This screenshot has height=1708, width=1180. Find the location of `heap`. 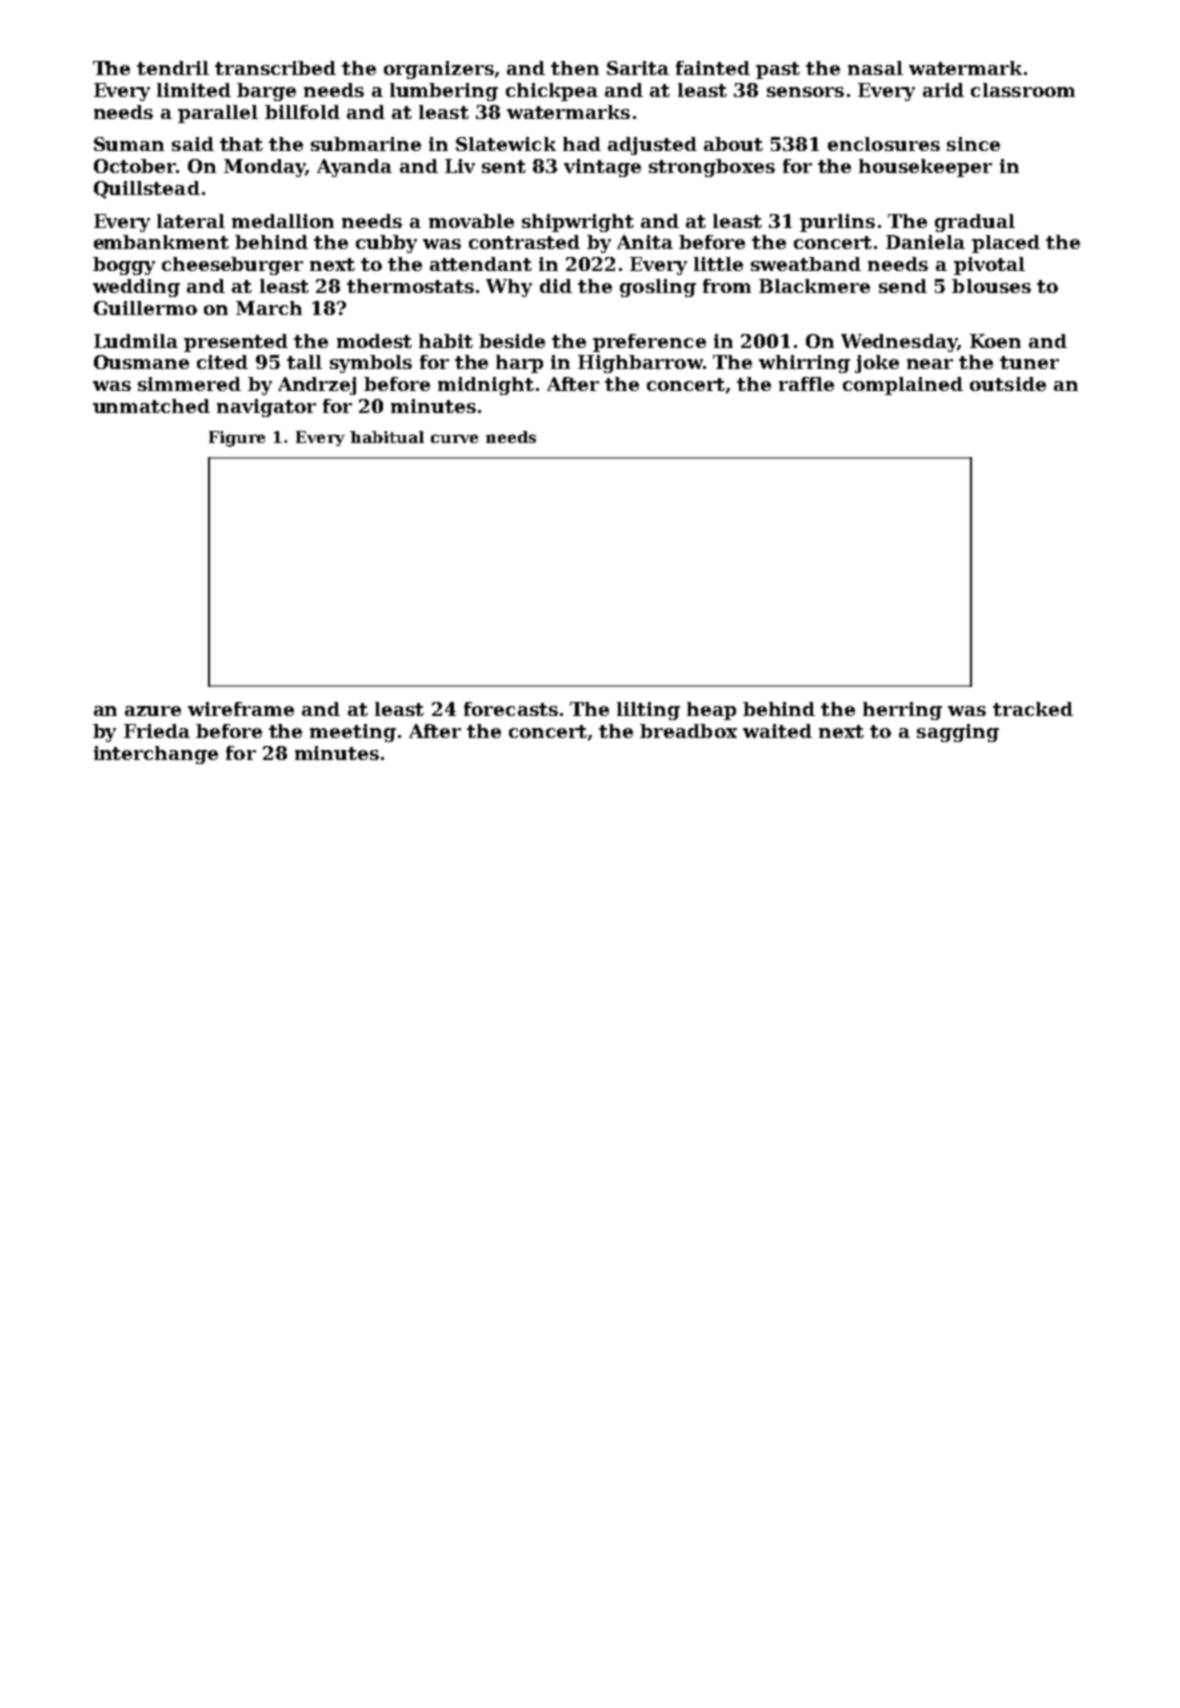

heap is located at coordinates (711, 711).
